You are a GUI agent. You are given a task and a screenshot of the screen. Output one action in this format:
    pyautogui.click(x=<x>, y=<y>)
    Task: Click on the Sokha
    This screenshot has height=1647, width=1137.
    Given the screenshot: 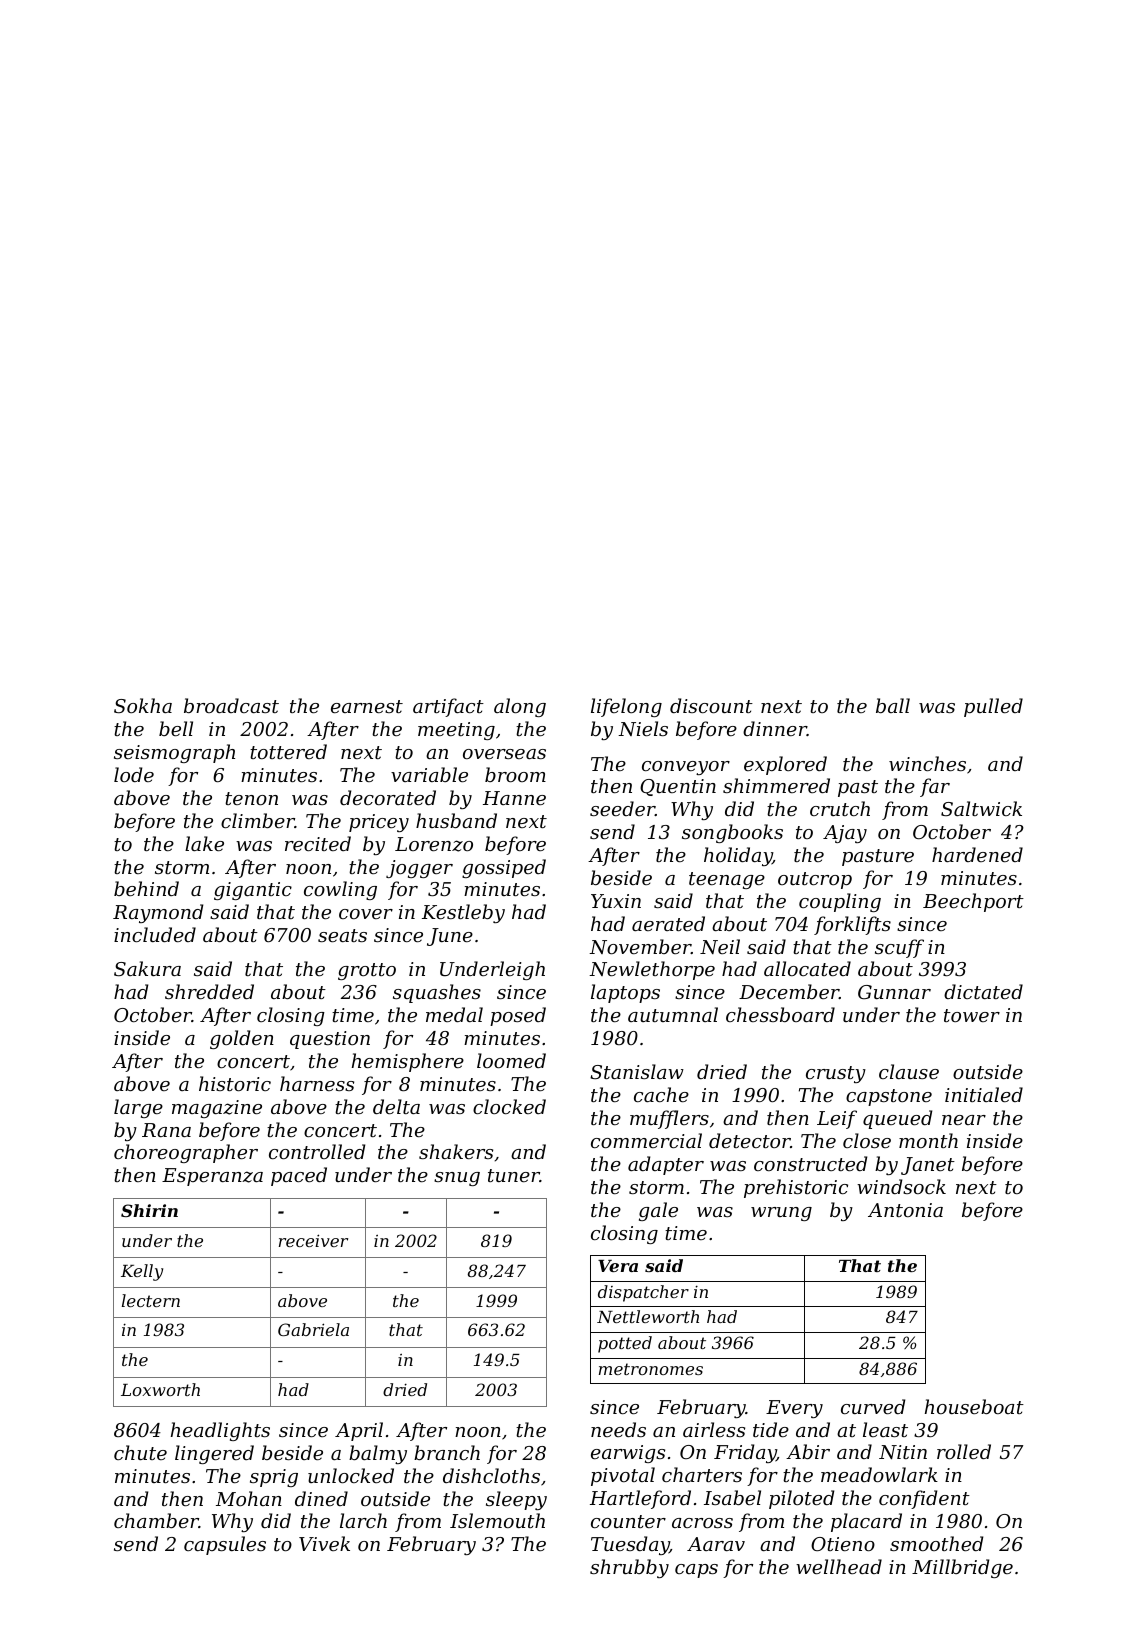 What is the action you would take?
    pyautogui.click(x=143, y=705)
